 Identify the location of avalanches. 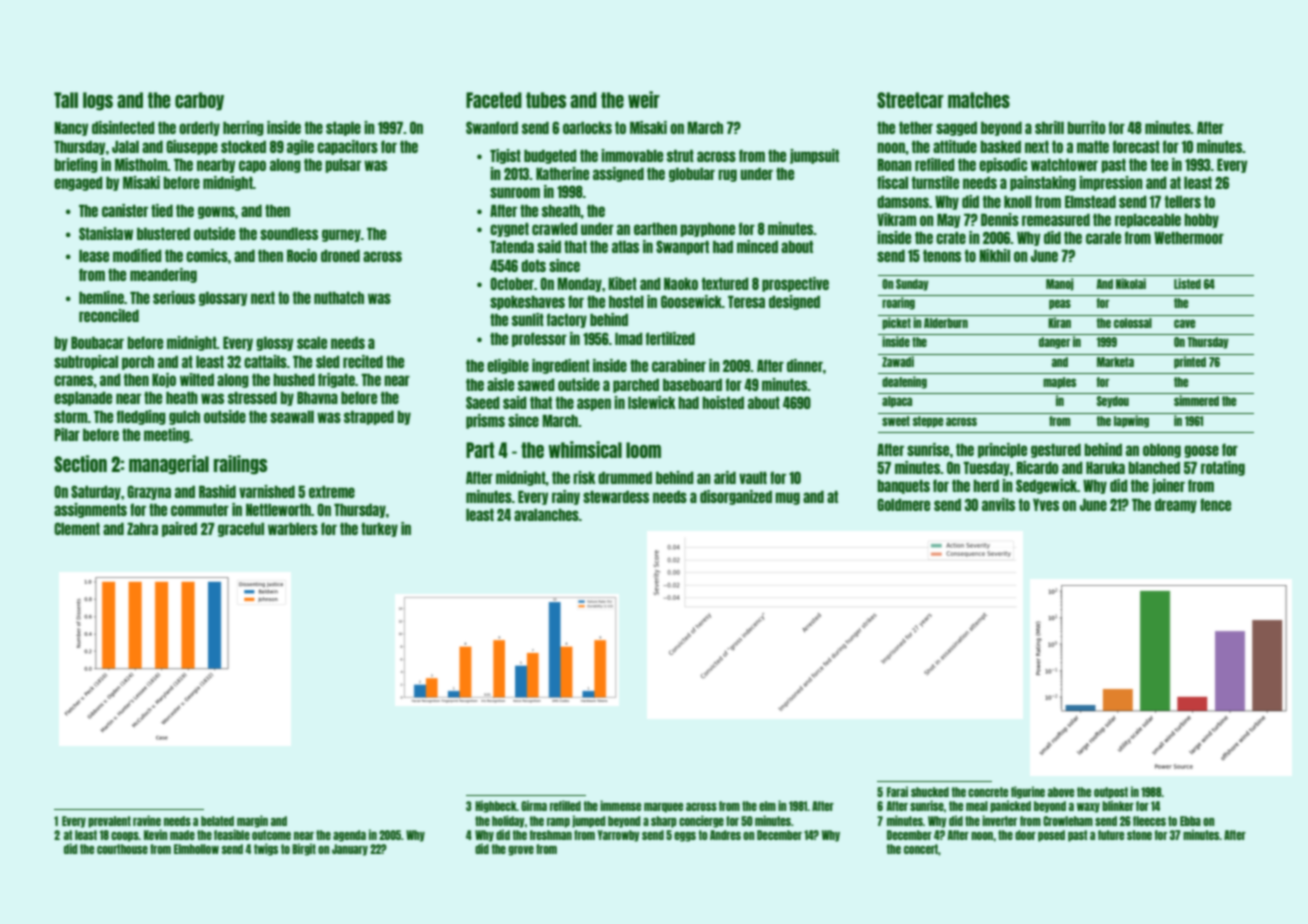
(546, 514).
